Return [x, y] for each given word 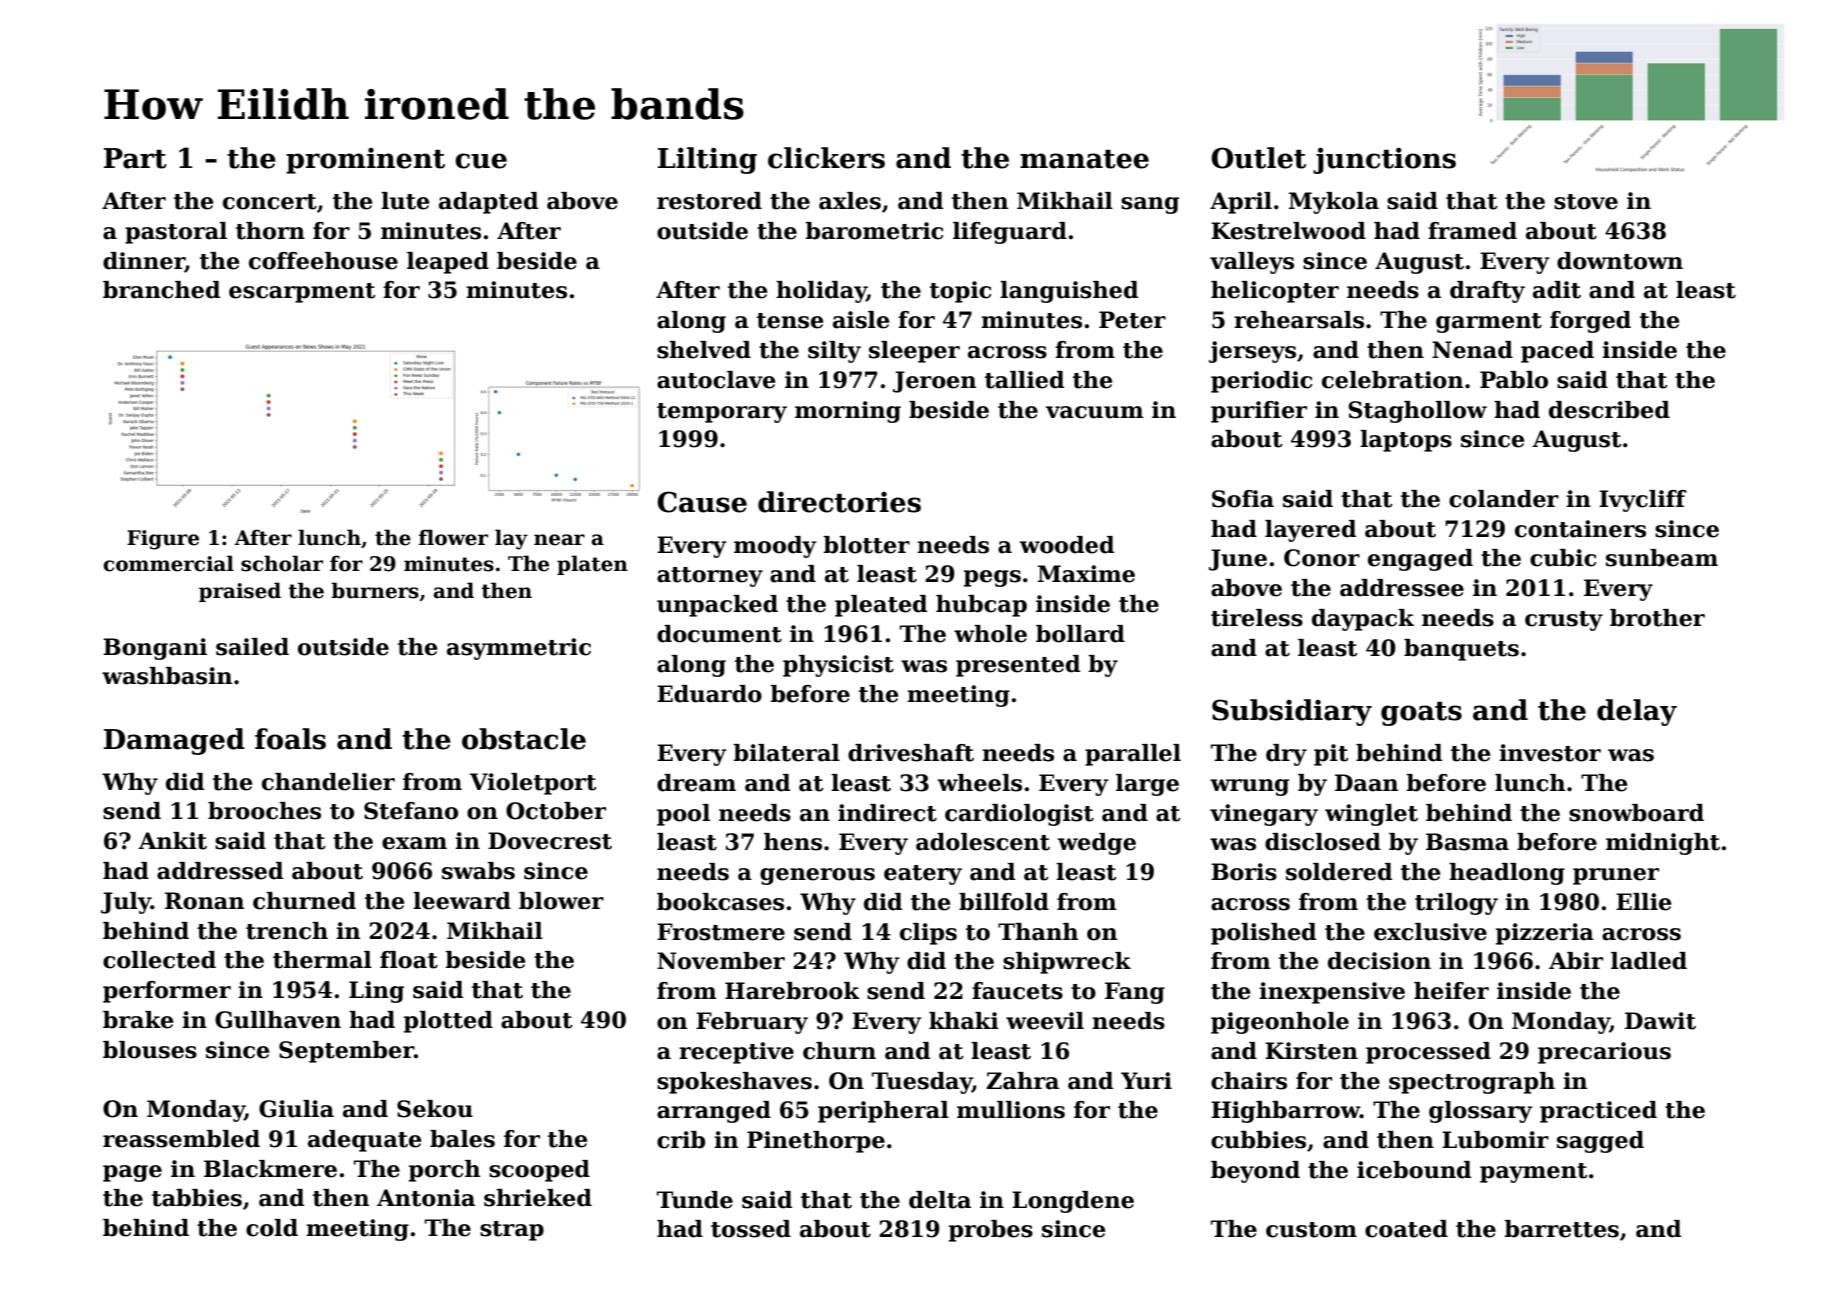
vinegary [1264, 815]
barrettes [1561, 1229]
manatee [1084, 159]
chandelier [328, 782]
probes [991, 1231]
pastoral [176, 233]
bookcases [720, 902]
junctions [1384, 160]
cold [272, 1228]
